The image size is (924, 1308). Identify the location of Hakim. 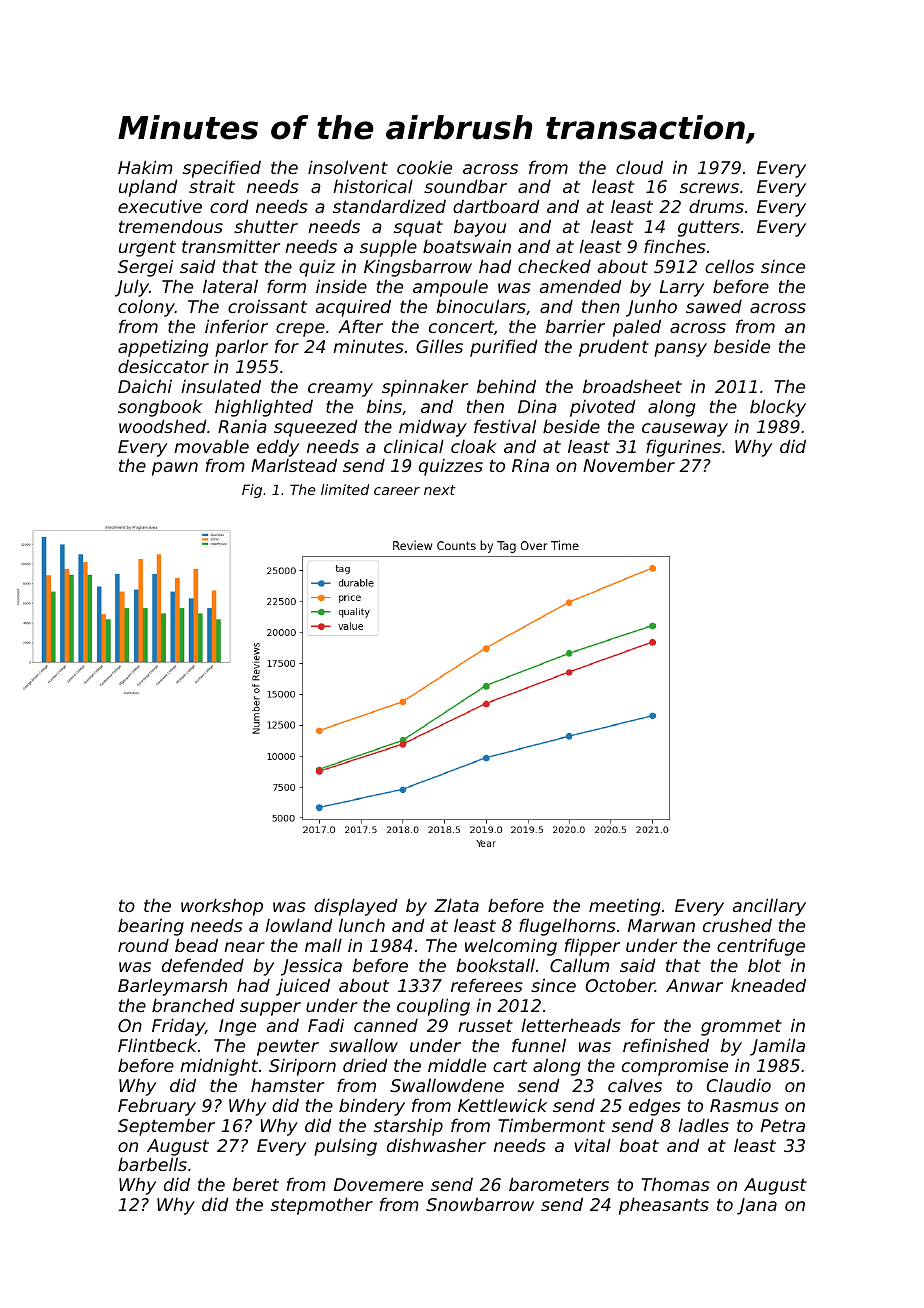
(145, 167).
